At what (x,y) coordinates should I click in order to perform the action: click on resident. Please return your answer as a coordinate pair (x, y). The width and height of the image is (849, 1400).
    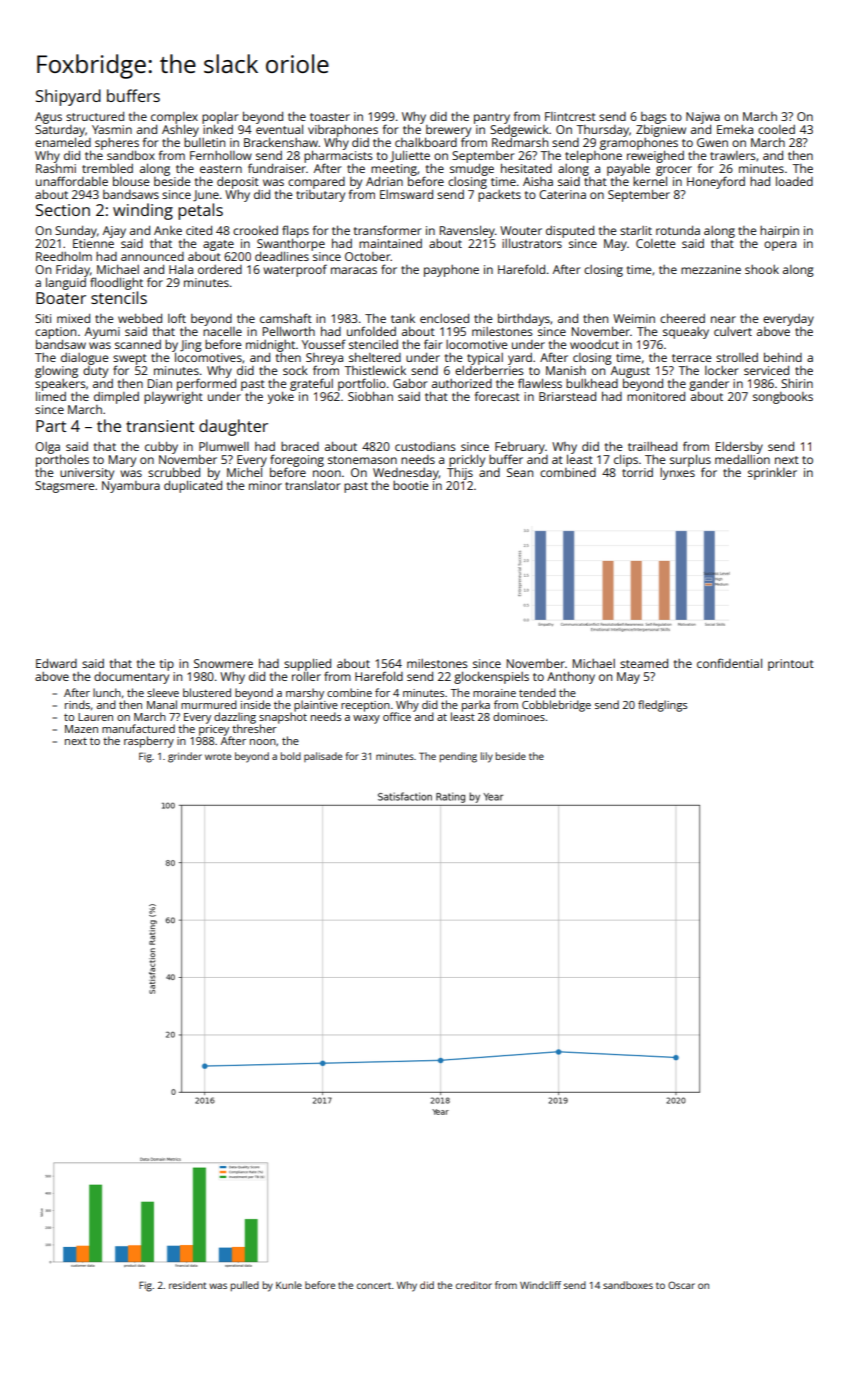
    Looking at the image, I should click on (188, 1285).
